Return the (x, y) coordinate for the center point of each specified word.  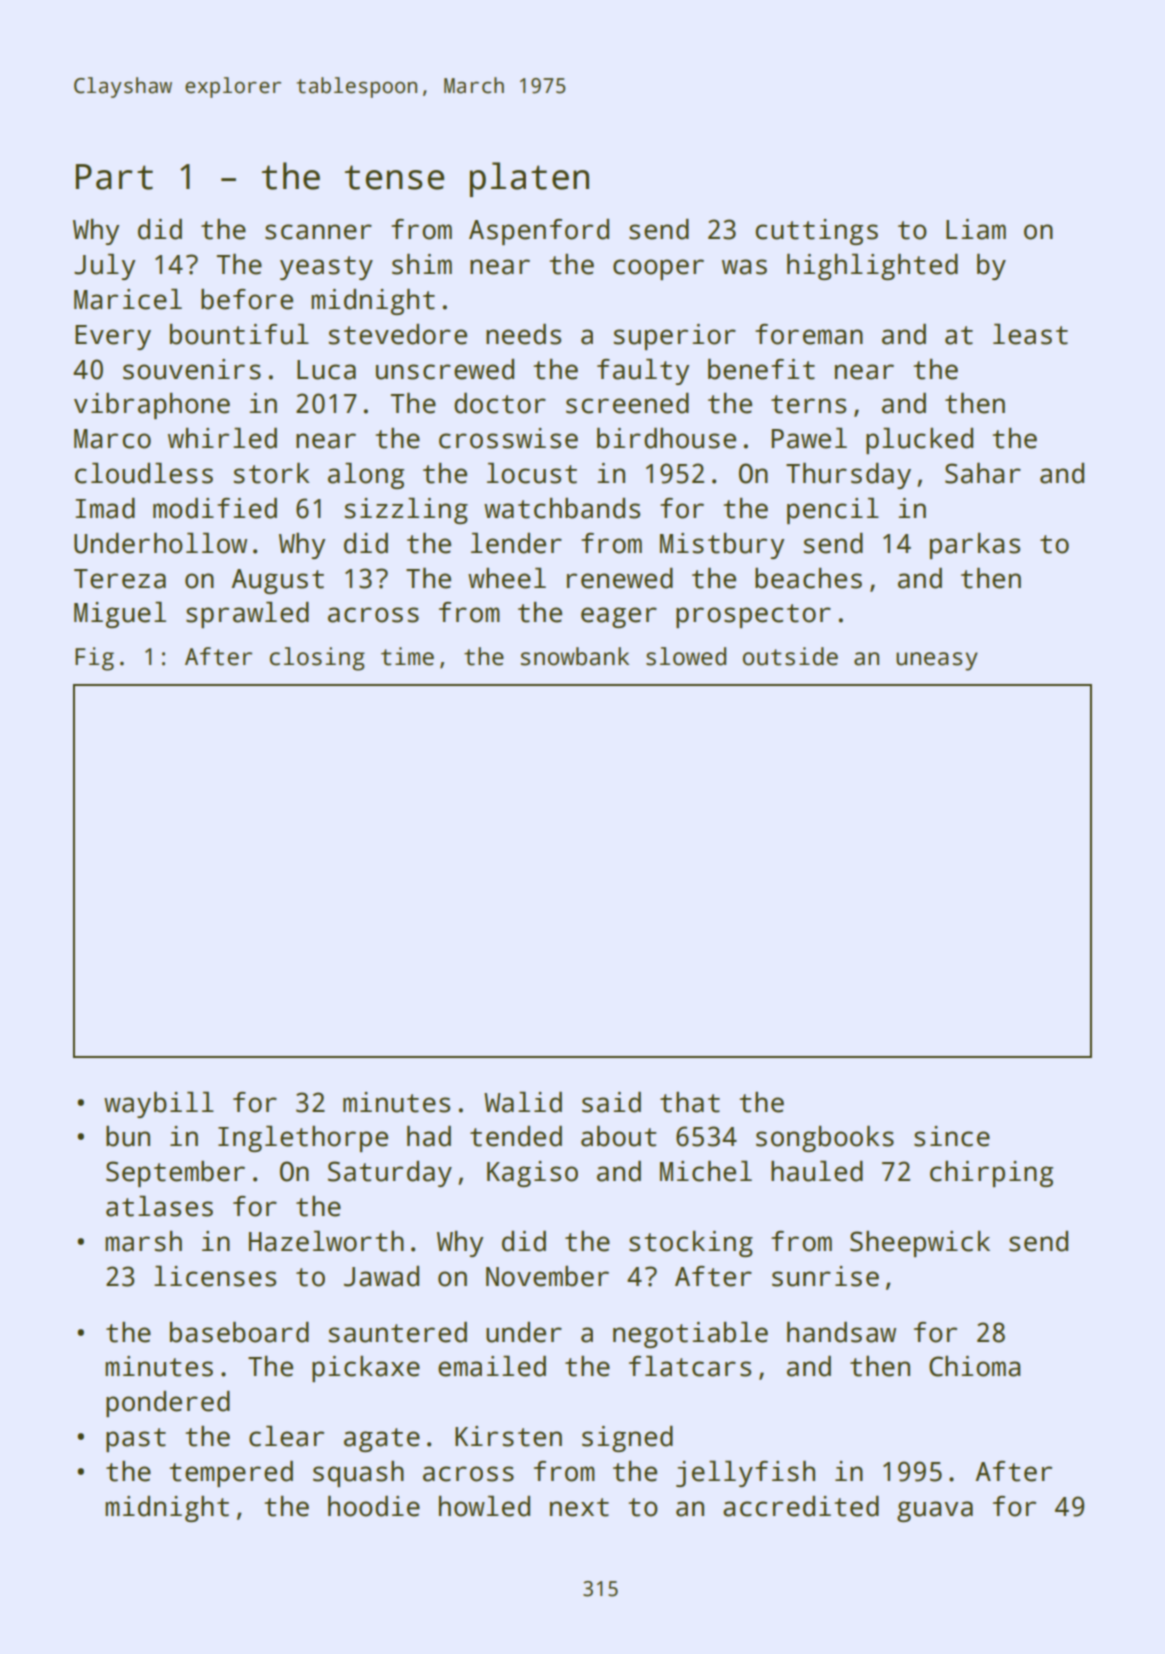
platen (529, 179)
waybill (159, 1105)
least (1030, 334)
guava (935, 1511)
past (136, 1440)
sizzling (406, 511)
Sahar (983, 473)
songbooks (825, 1139)
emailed (492, 1366)
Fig (94, 659)
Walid (523, 1102)
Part (114, 177)
